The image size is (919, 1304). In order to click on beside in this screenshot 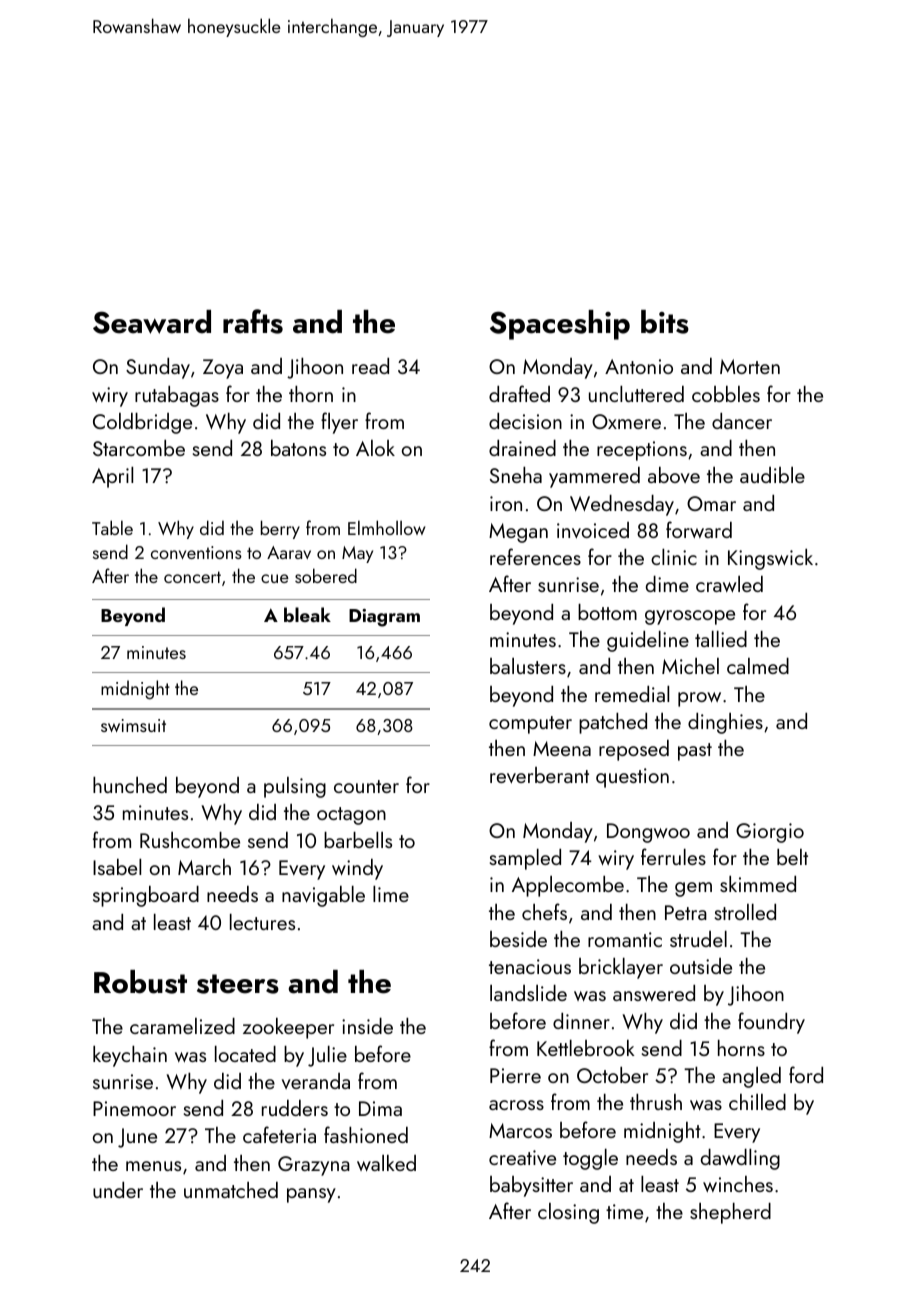, I will do `click(518, 939)`.
